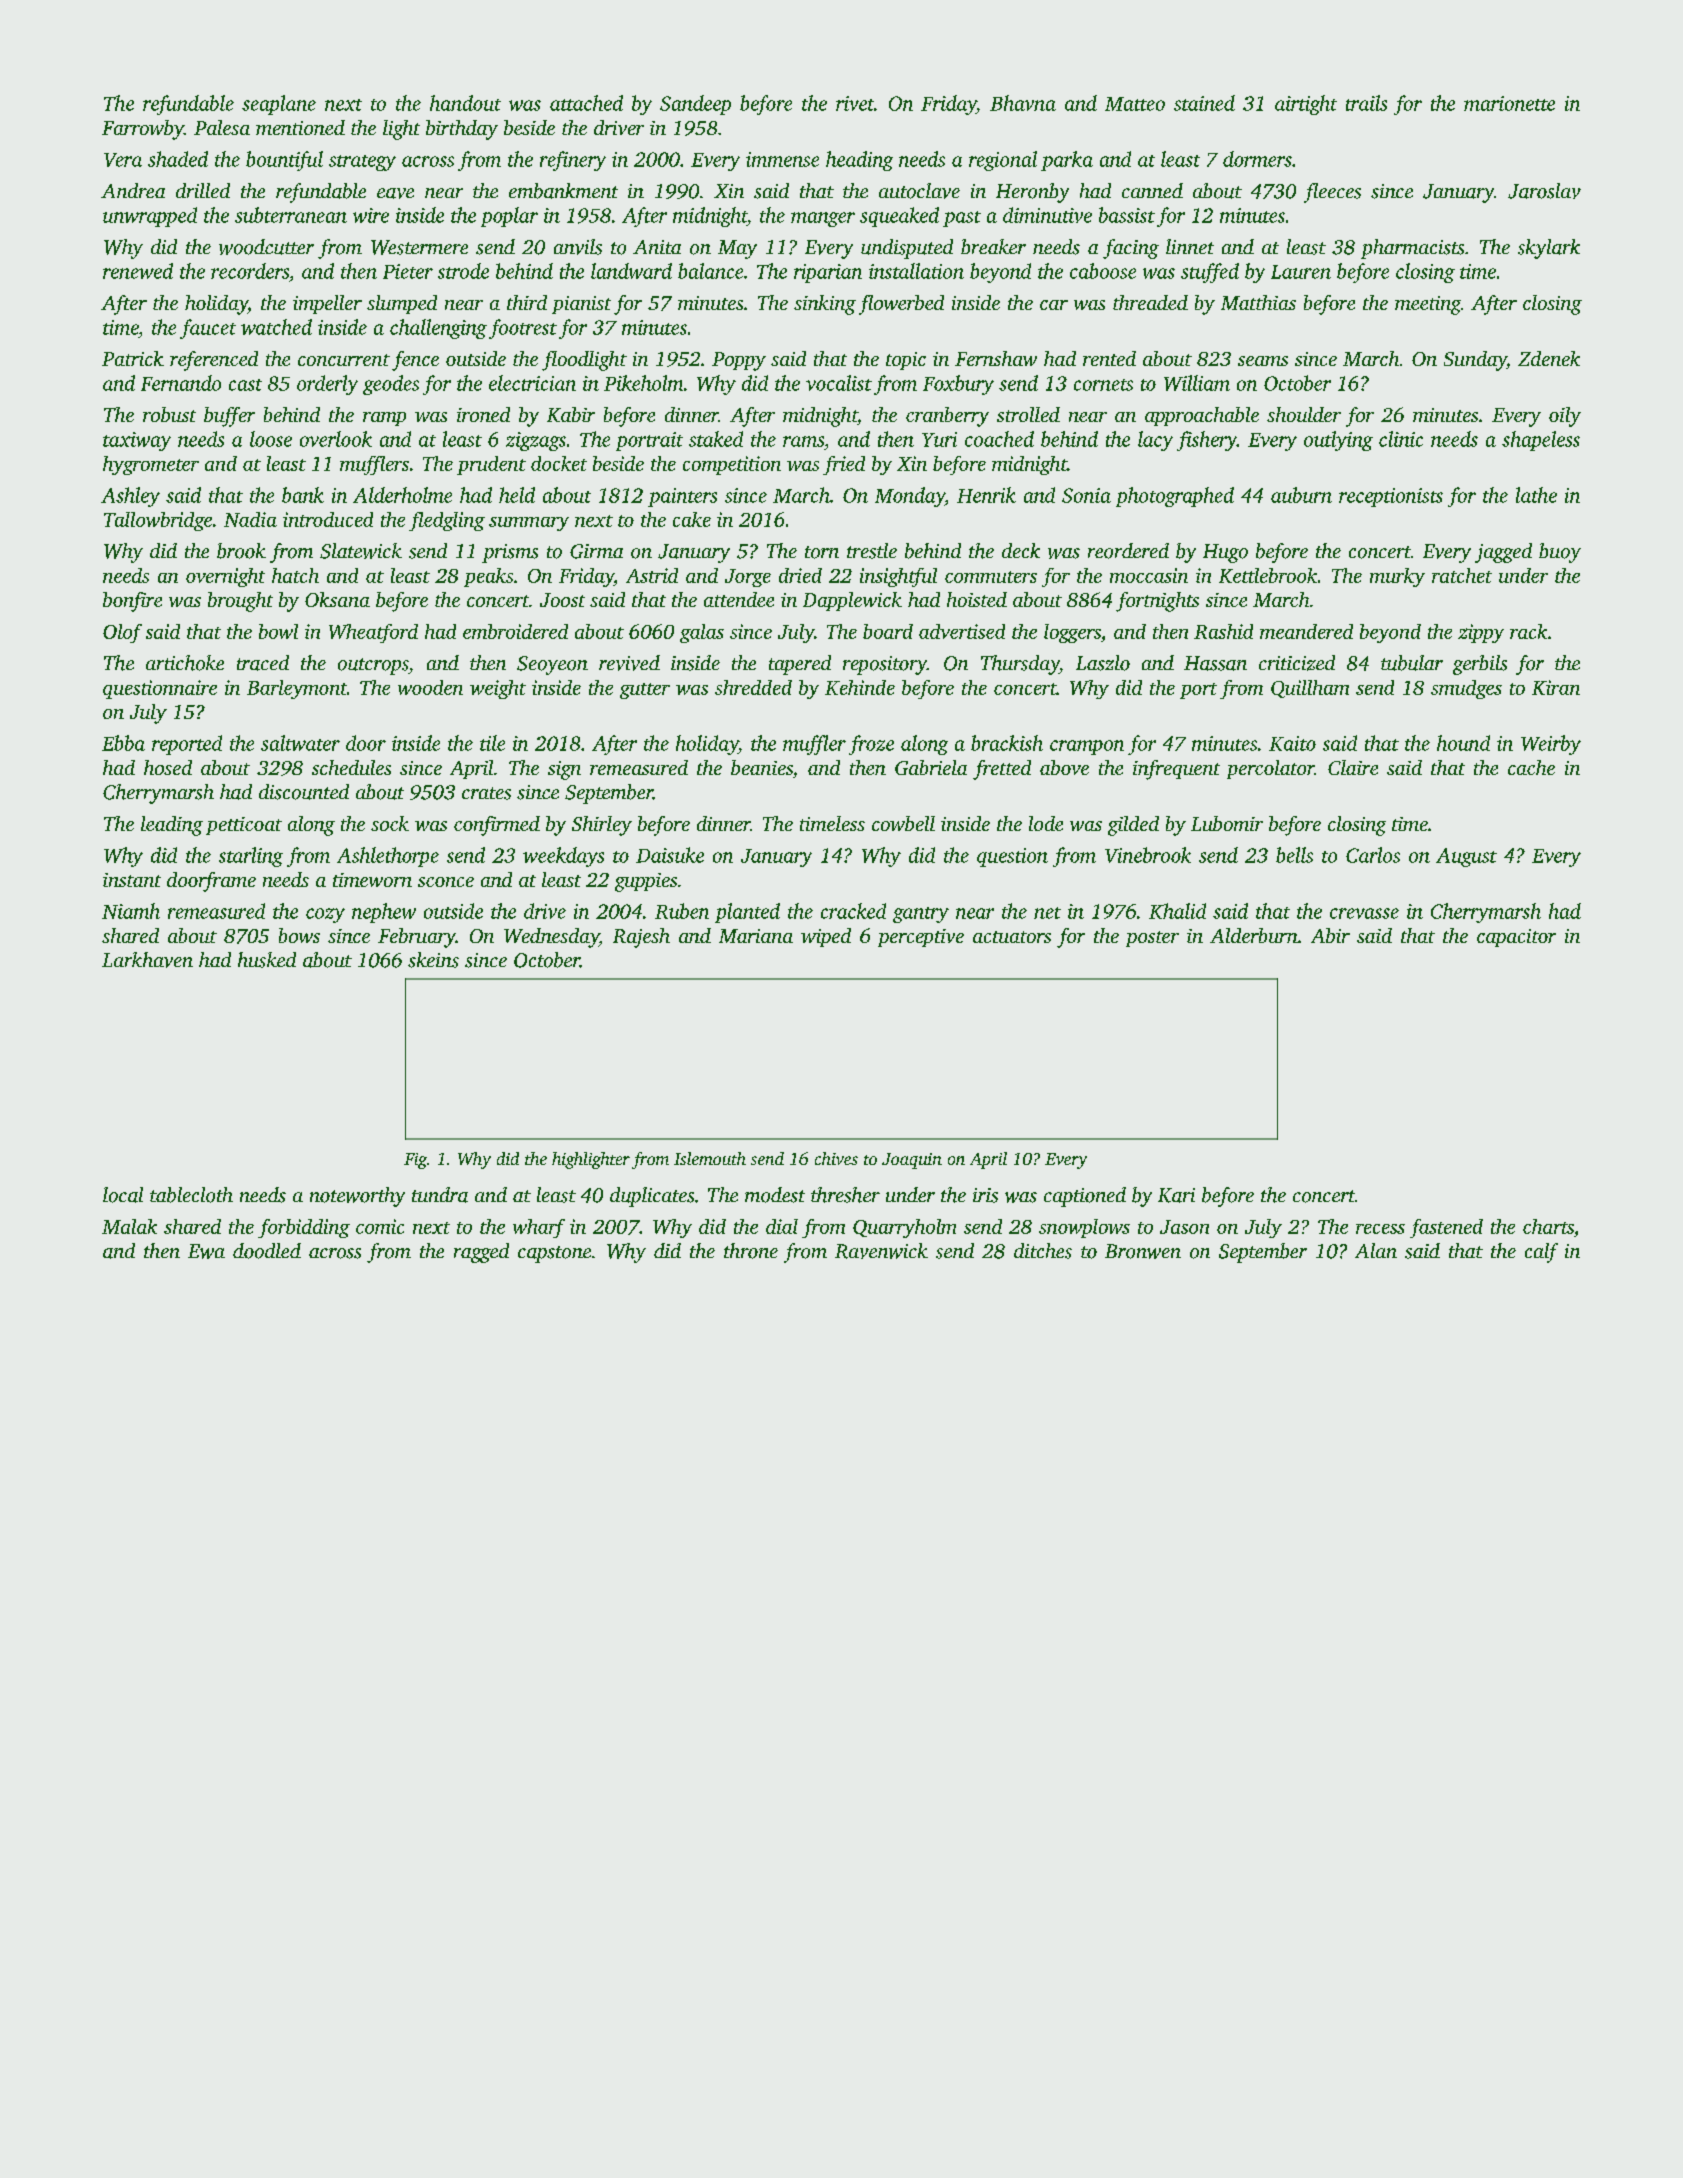  What do you see at coordinates (1475, 361) in the screenshot?
I see `Sunday` at bounding box center [1475, 361].
